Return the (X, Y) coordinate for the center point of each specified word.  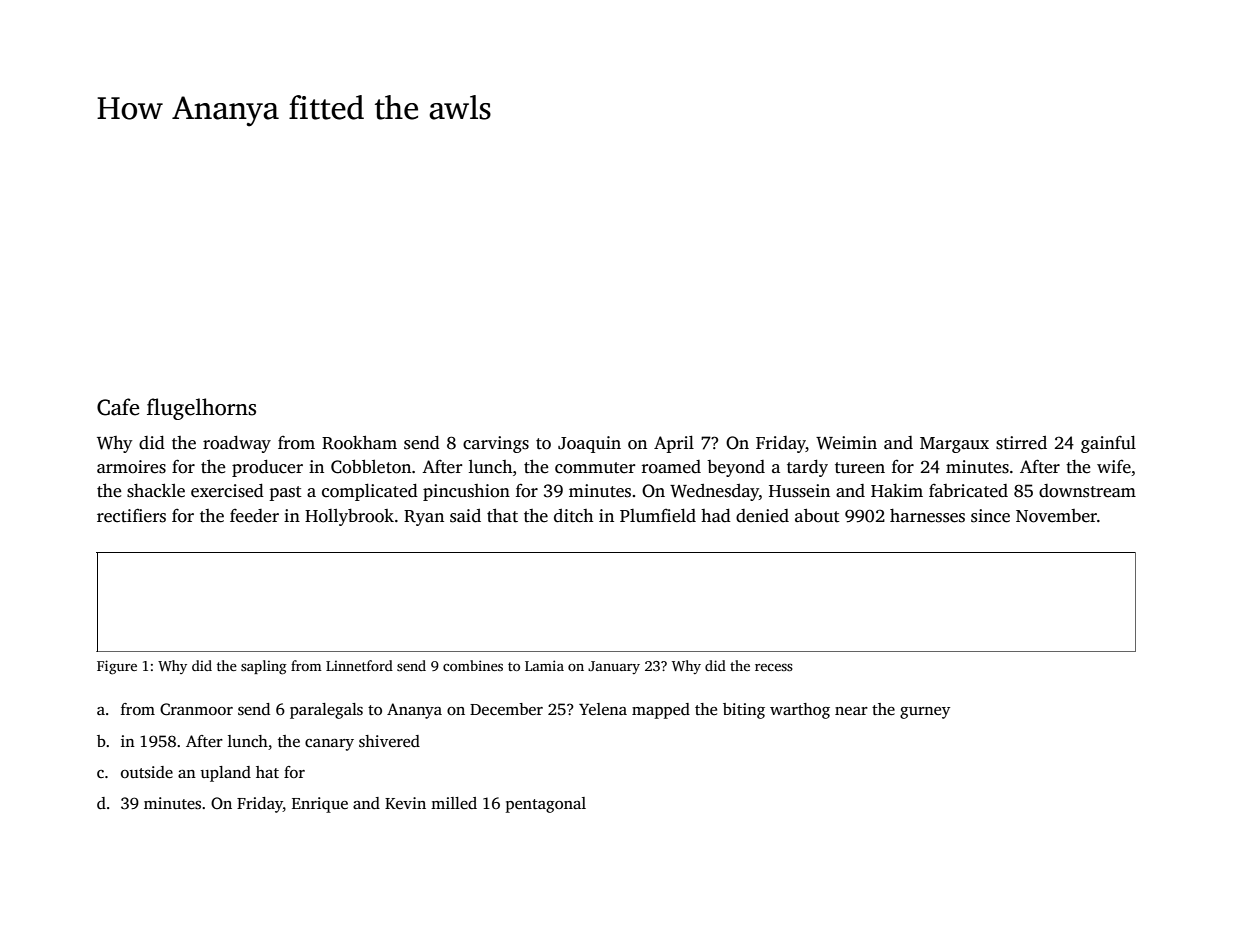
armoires (131, 467)
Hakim (897, 490)
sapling (264, 667)
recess (774, 667)
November (1056, 516)
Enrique (320, 805)
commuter (595, 468)
